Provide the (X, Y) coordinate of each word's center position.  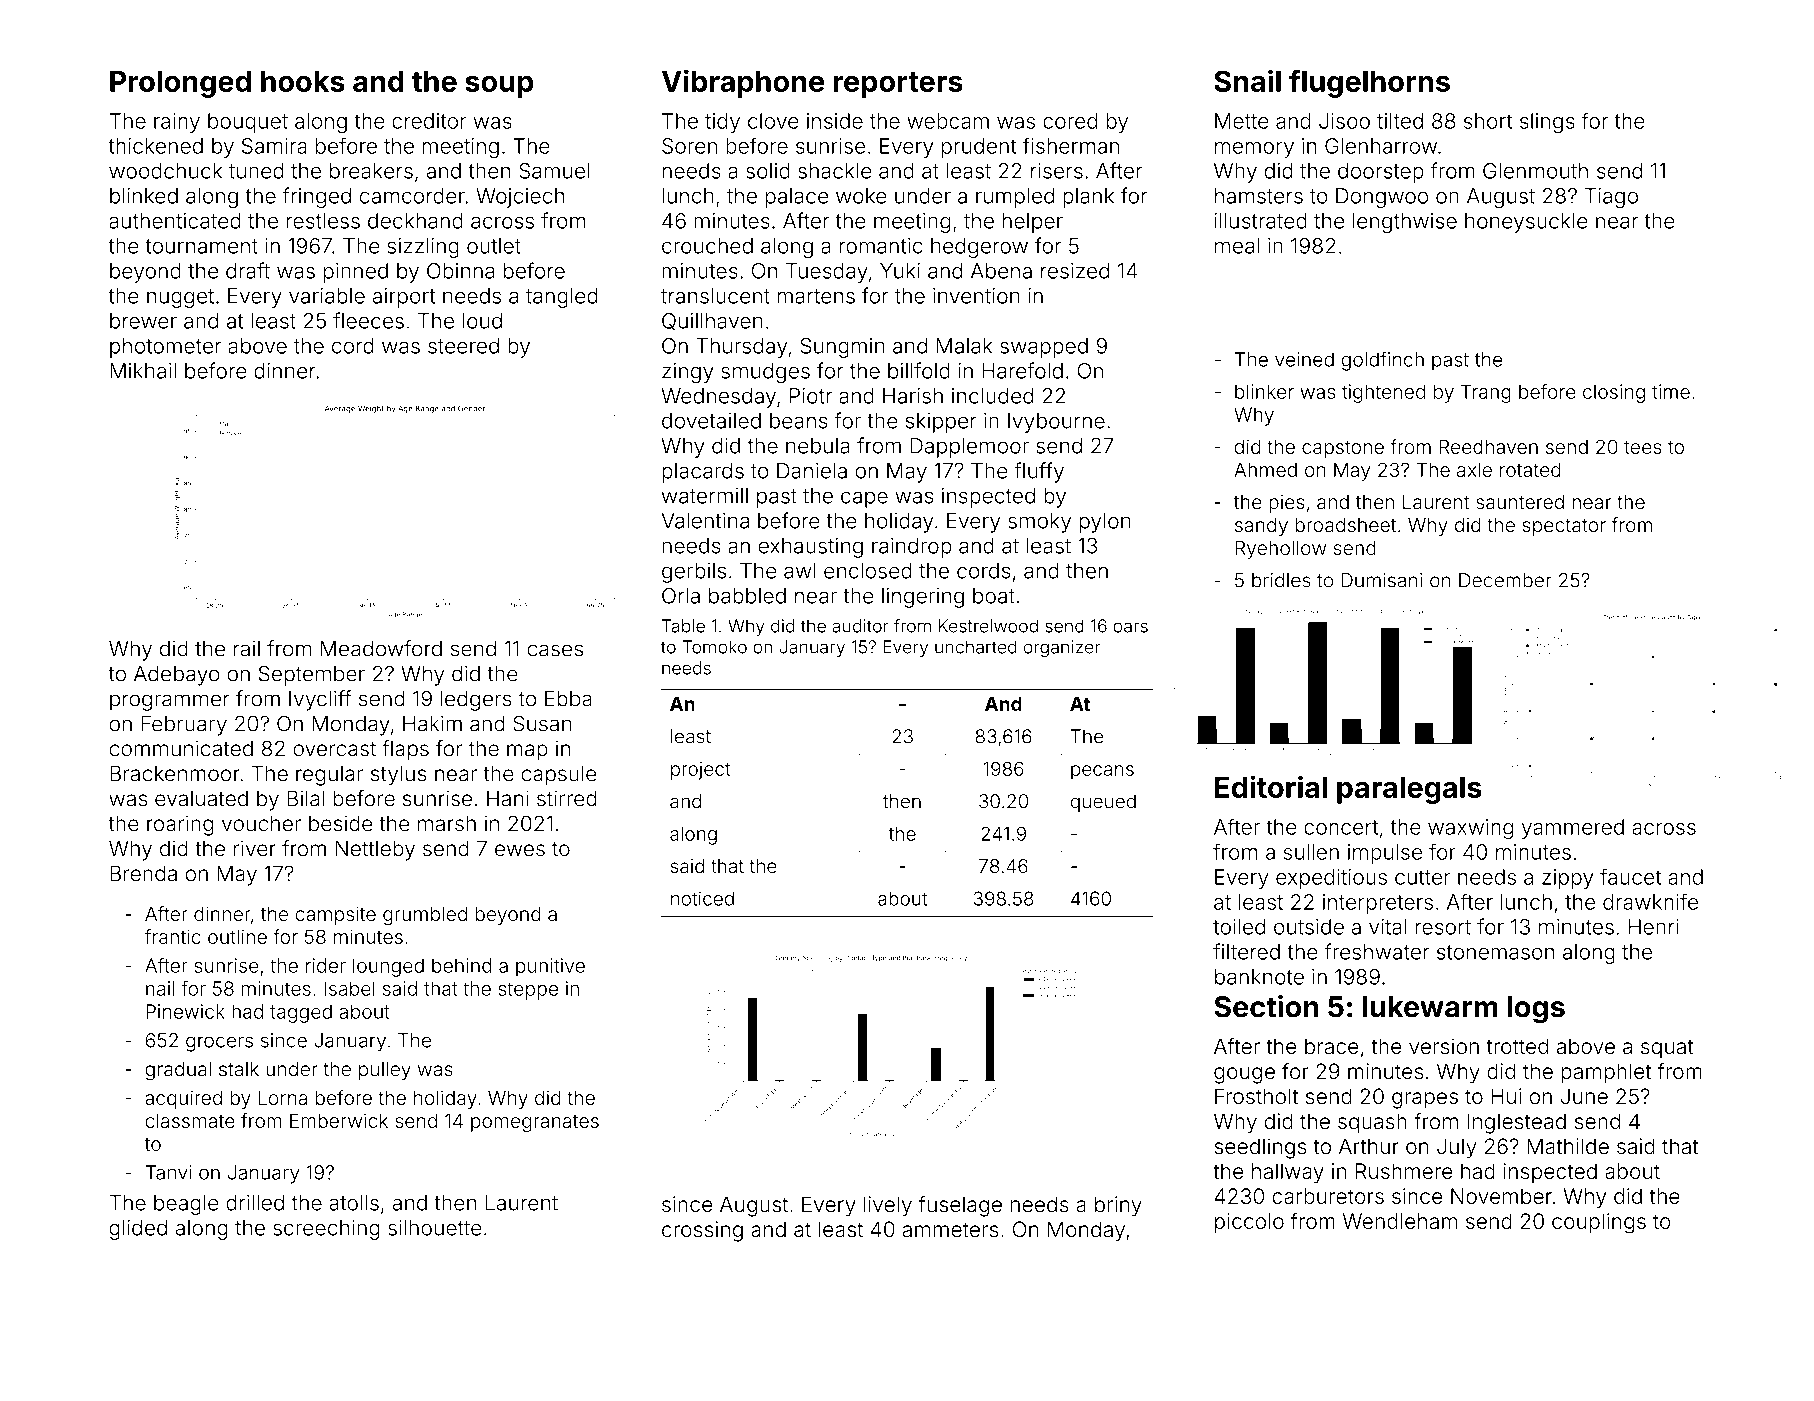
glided (138, 1230)
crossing (702, 1231)
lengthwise (1405, 223)
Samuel (554, 171)
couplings (1599, 1223)
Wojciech (520, 198)
